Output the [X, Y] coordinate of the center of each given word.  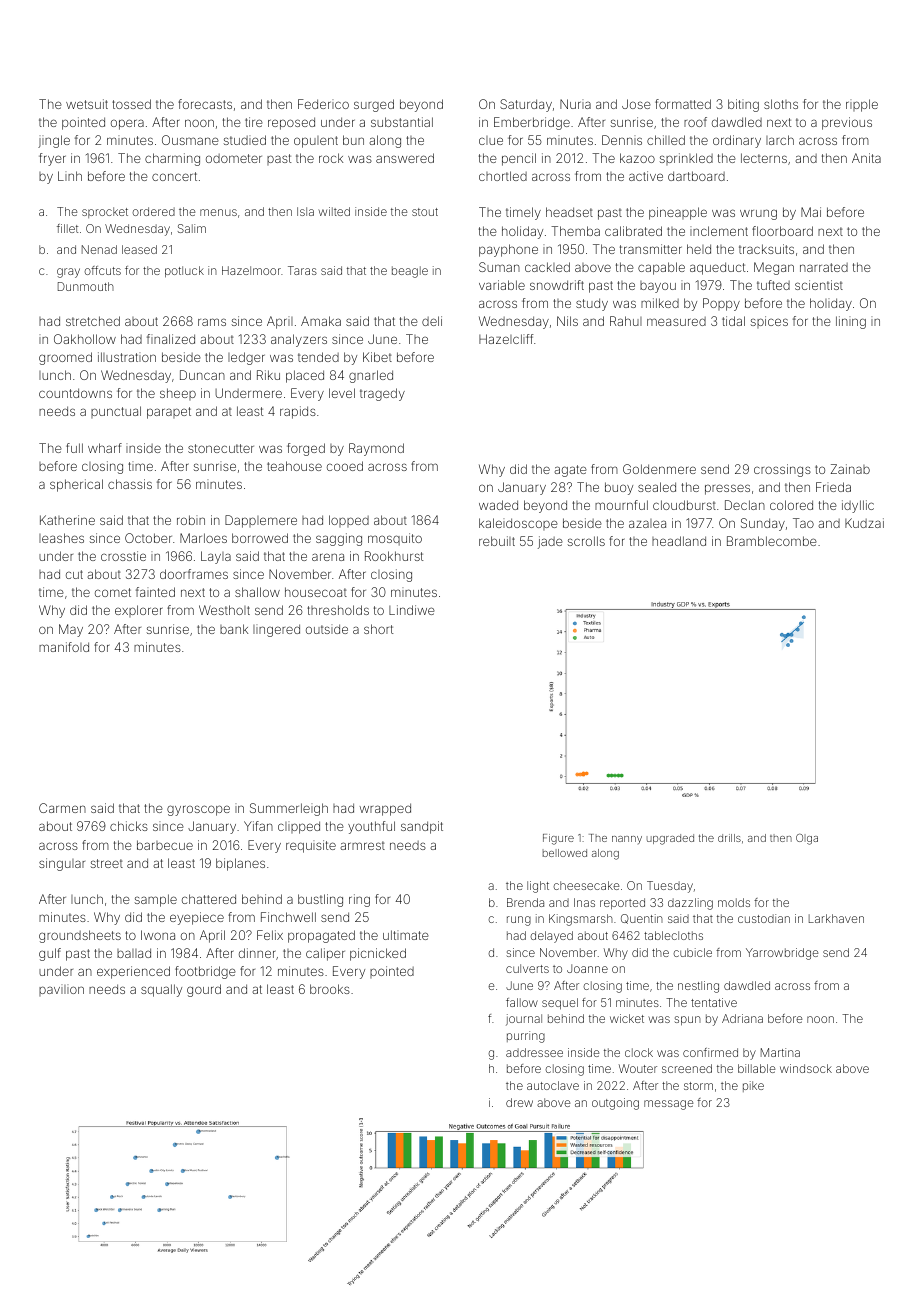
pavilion [61, 990]
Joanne [587, 968]
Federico [323, 104]
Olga [807, 839]
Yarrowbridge [782, 954]
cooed [345, 466]
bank [234, 629]
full [74, 448]
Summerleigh [289, 809]
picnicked [378, 954]
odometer [234, 158]
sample [156, 900]
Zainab [850, 469]
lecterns [764, 158]
